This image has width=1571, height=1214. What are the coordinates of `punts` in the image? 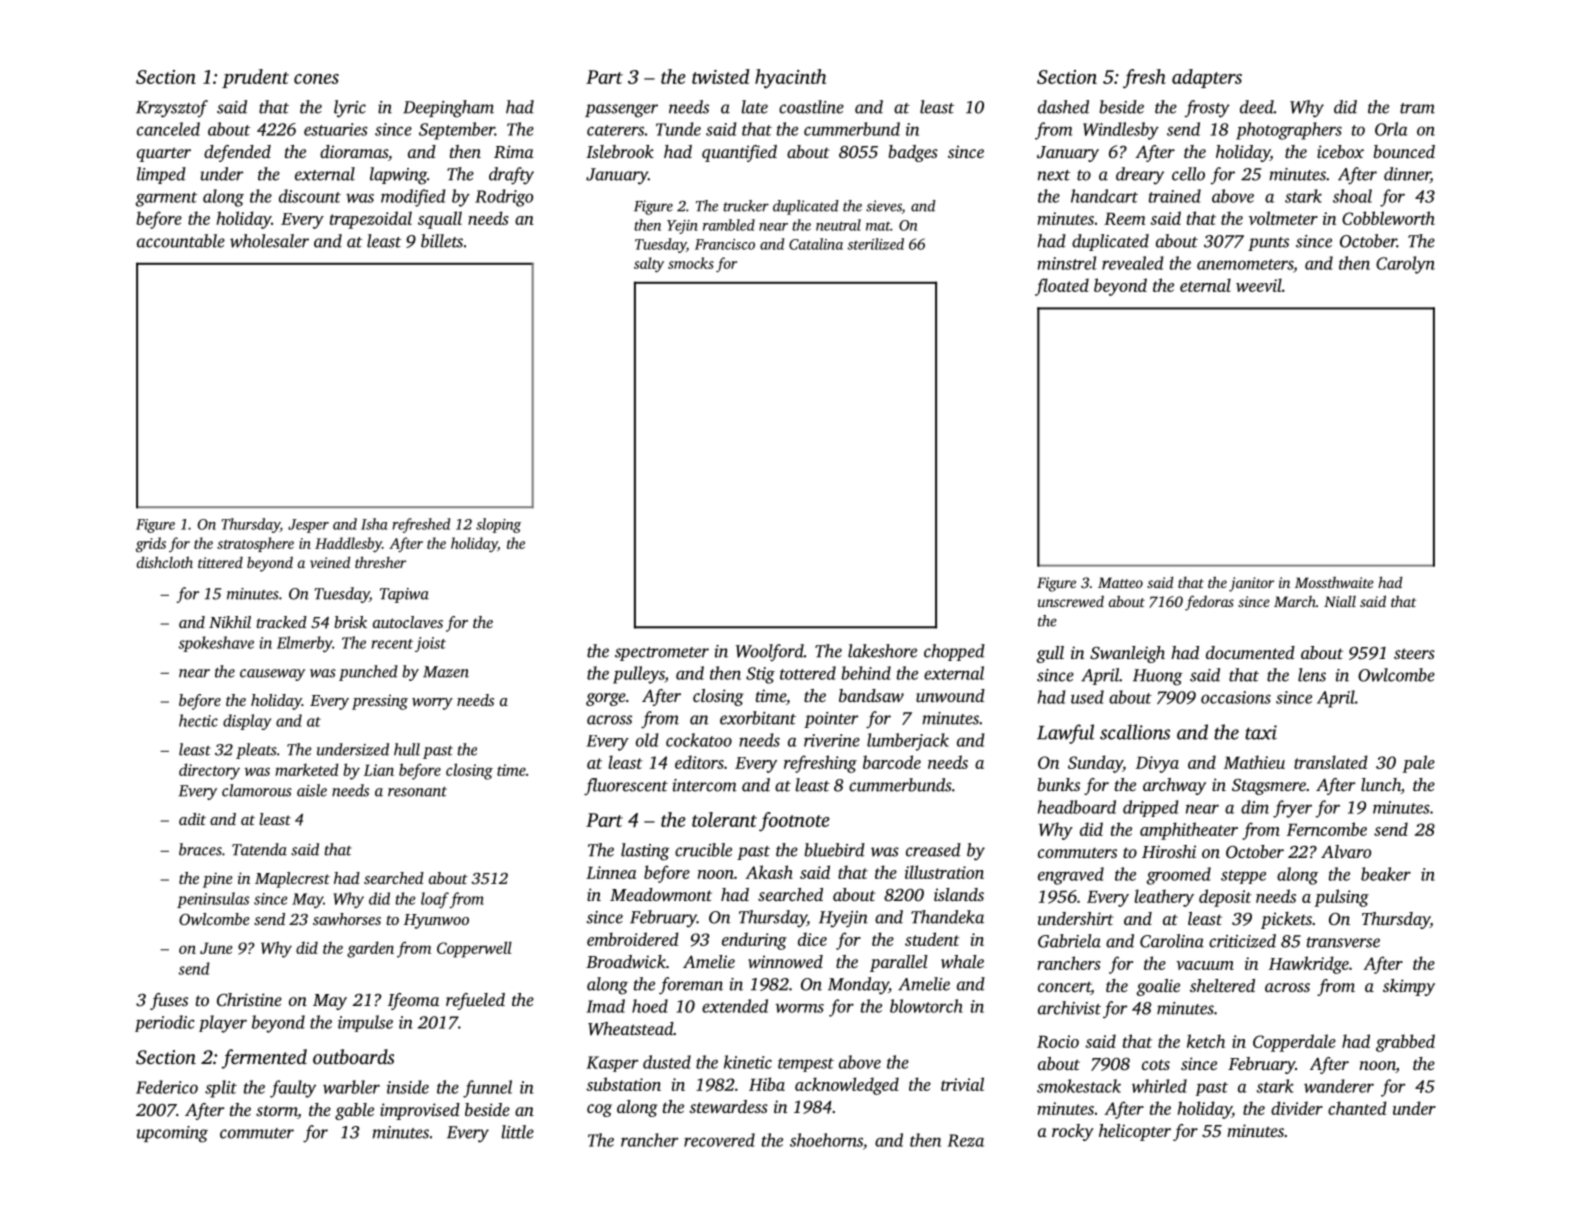 It's located at (1268, 244).
